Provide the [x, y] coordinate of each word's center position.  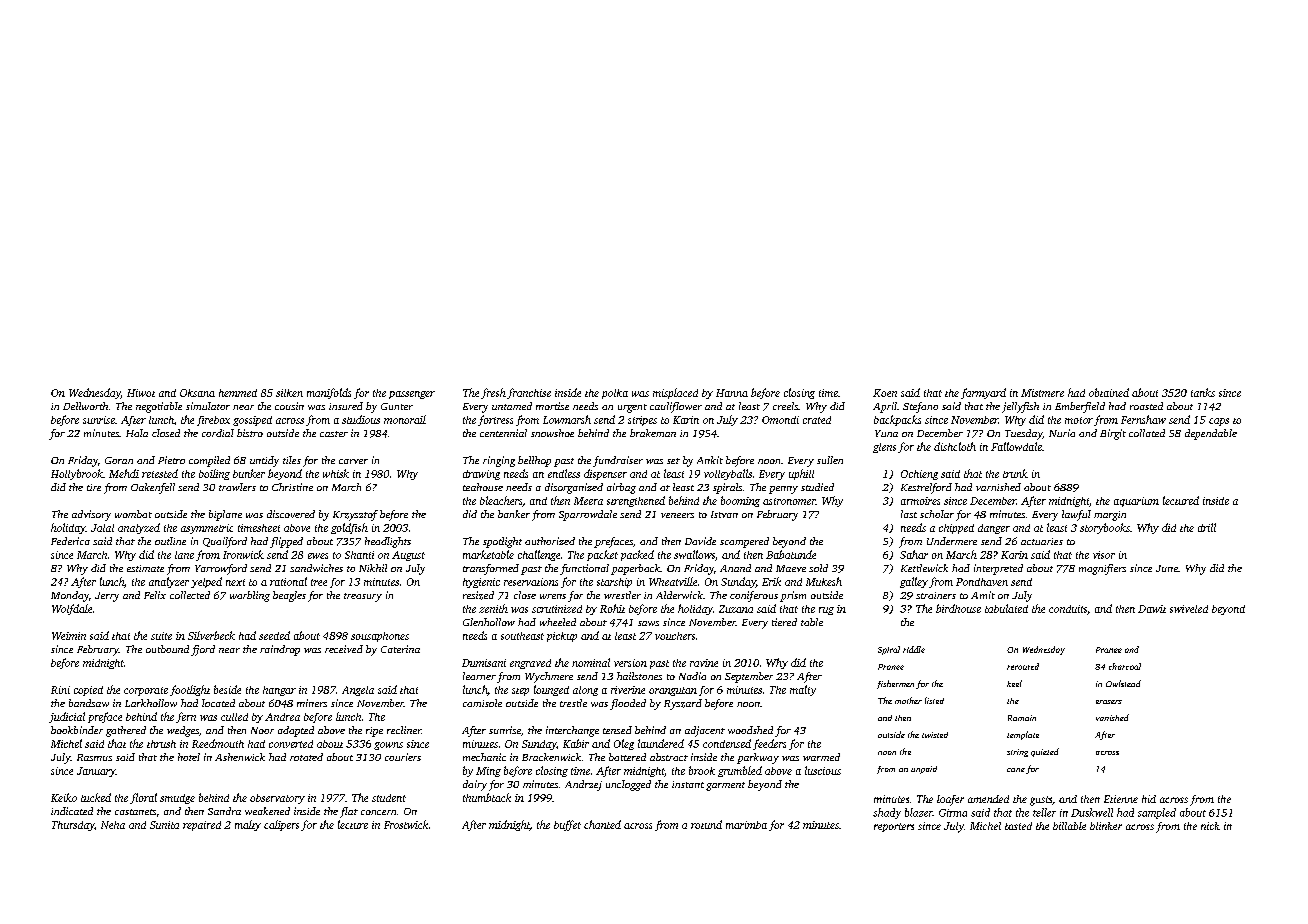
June [1167, 568]
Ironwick [243, 554]
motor [1079, 420]
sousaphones [380, 637]
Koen [885, 393]
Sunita [164, 825]
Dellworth [85, 406]
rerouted [1023, 666]
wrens [553, 596]
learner [479, 676]
